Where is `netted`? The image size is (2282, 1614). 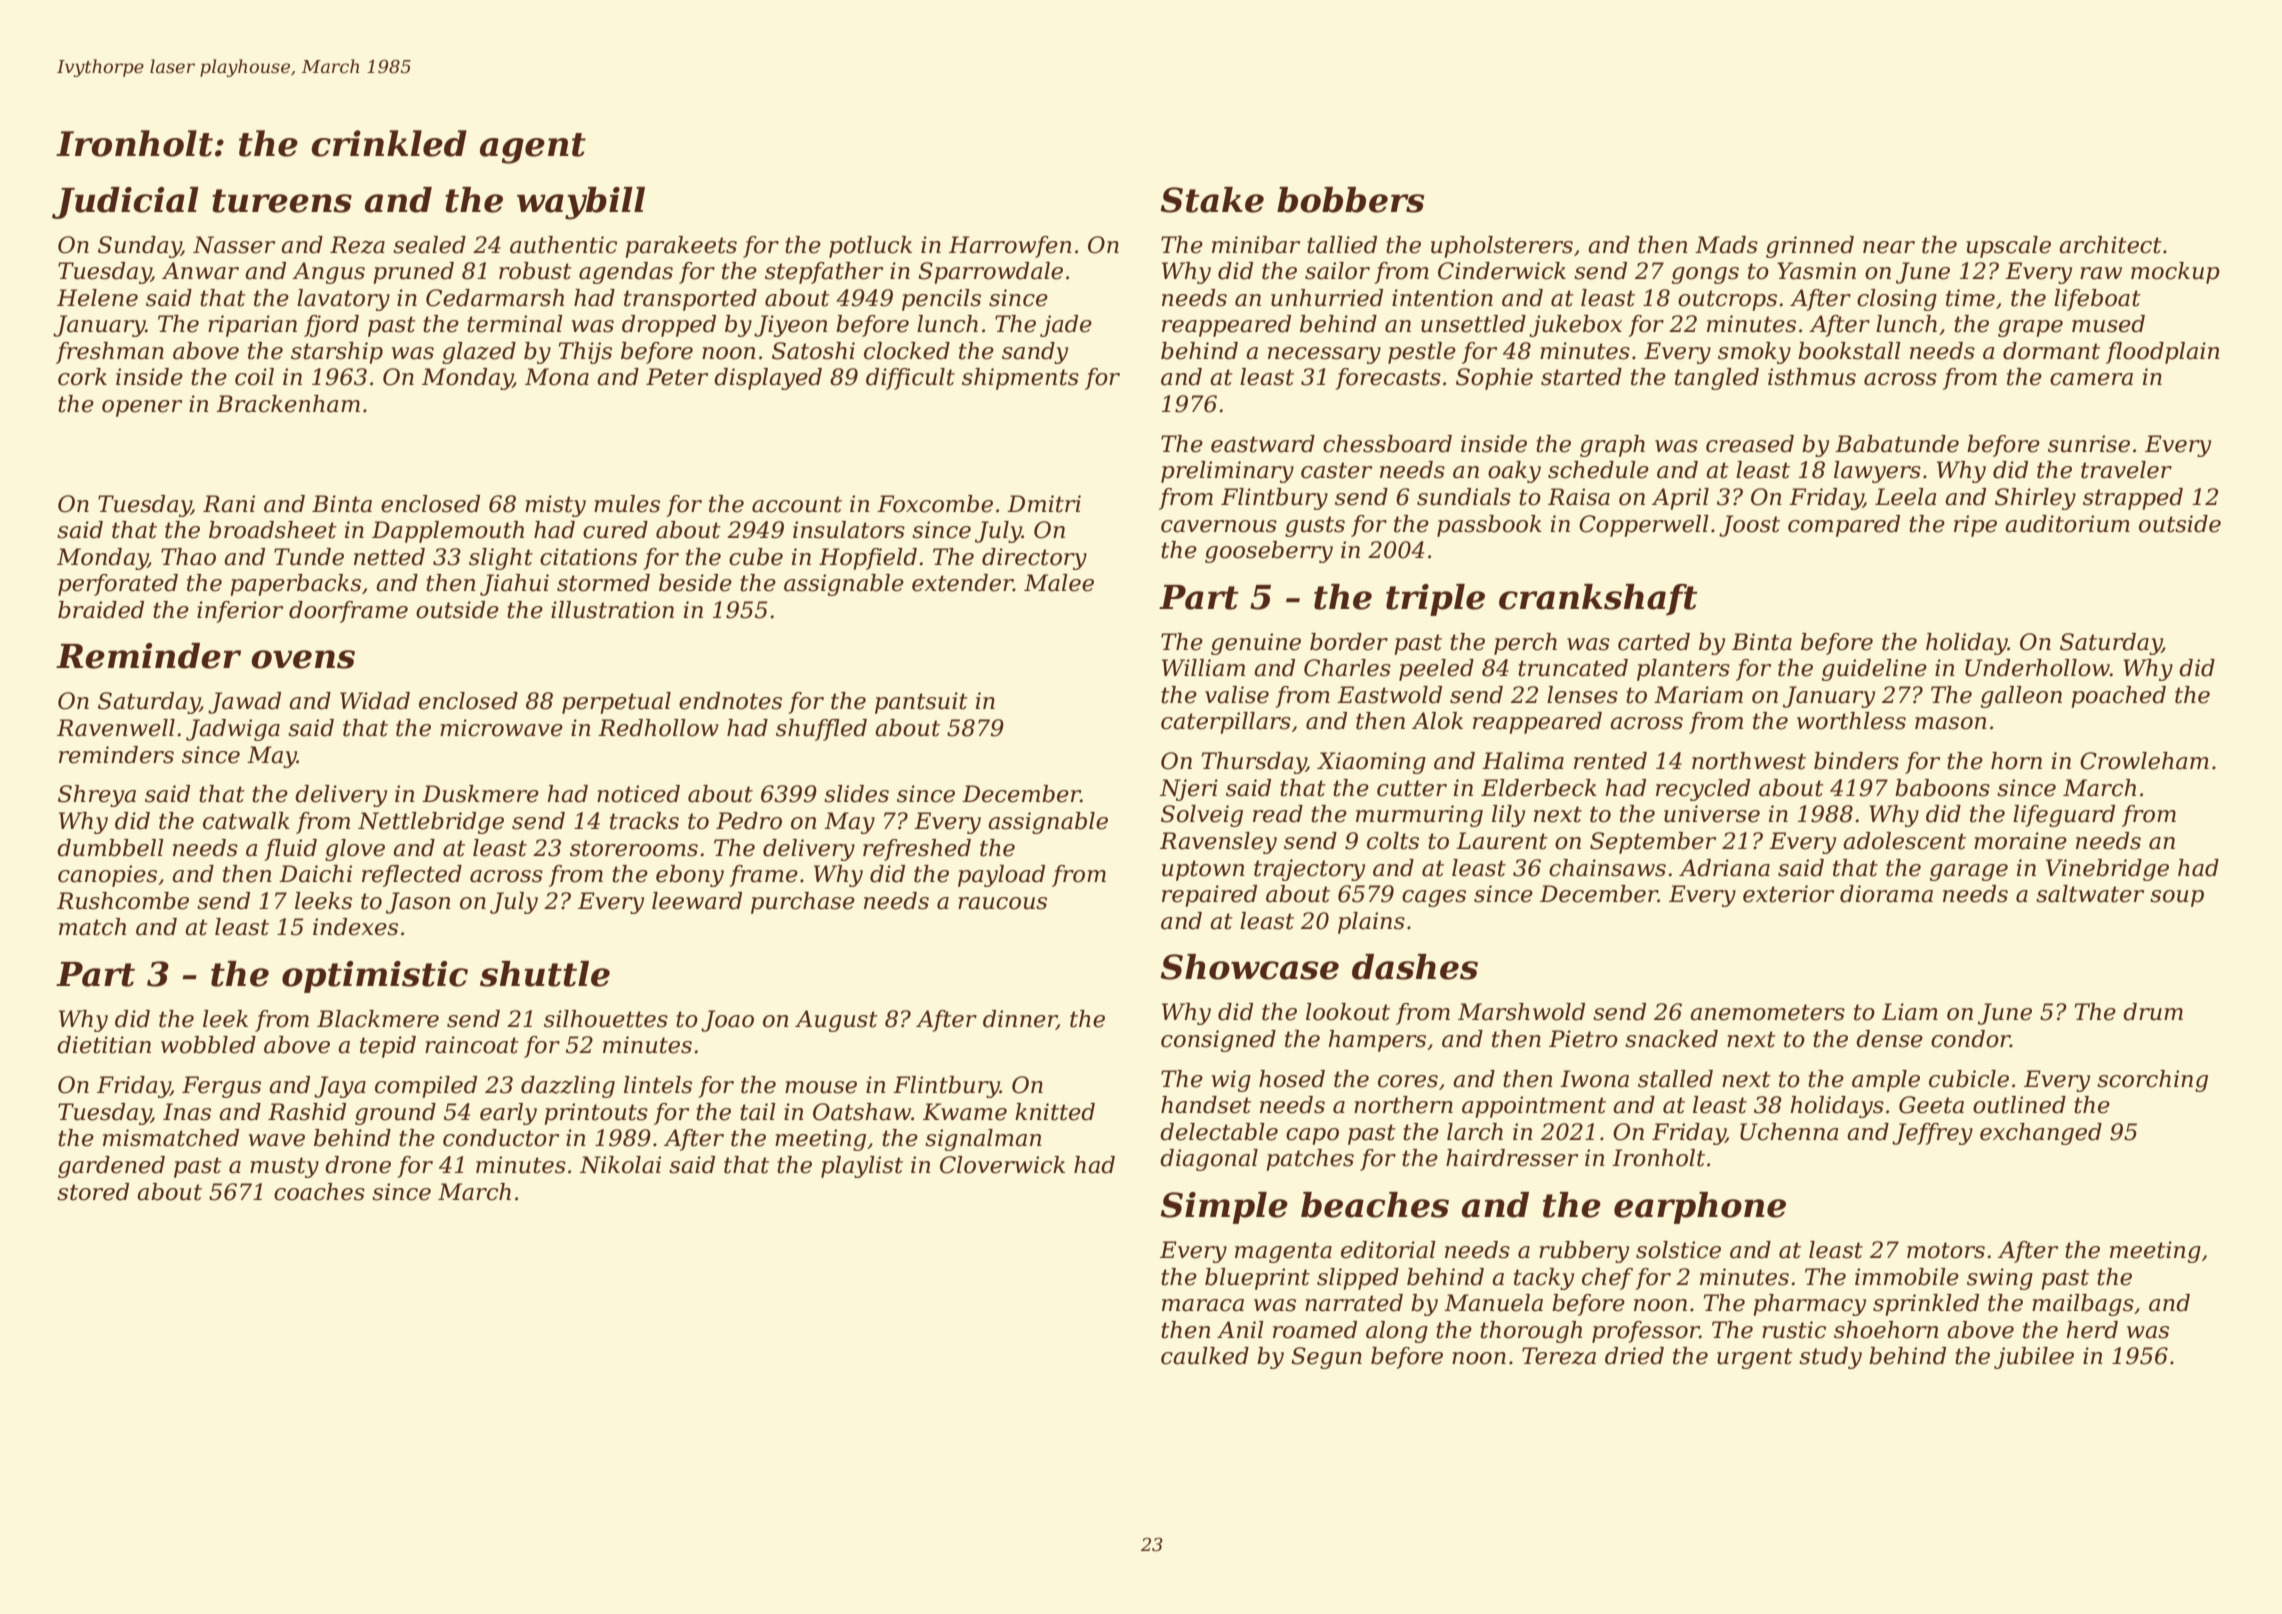
netted is located at coordinates (389, 557).
